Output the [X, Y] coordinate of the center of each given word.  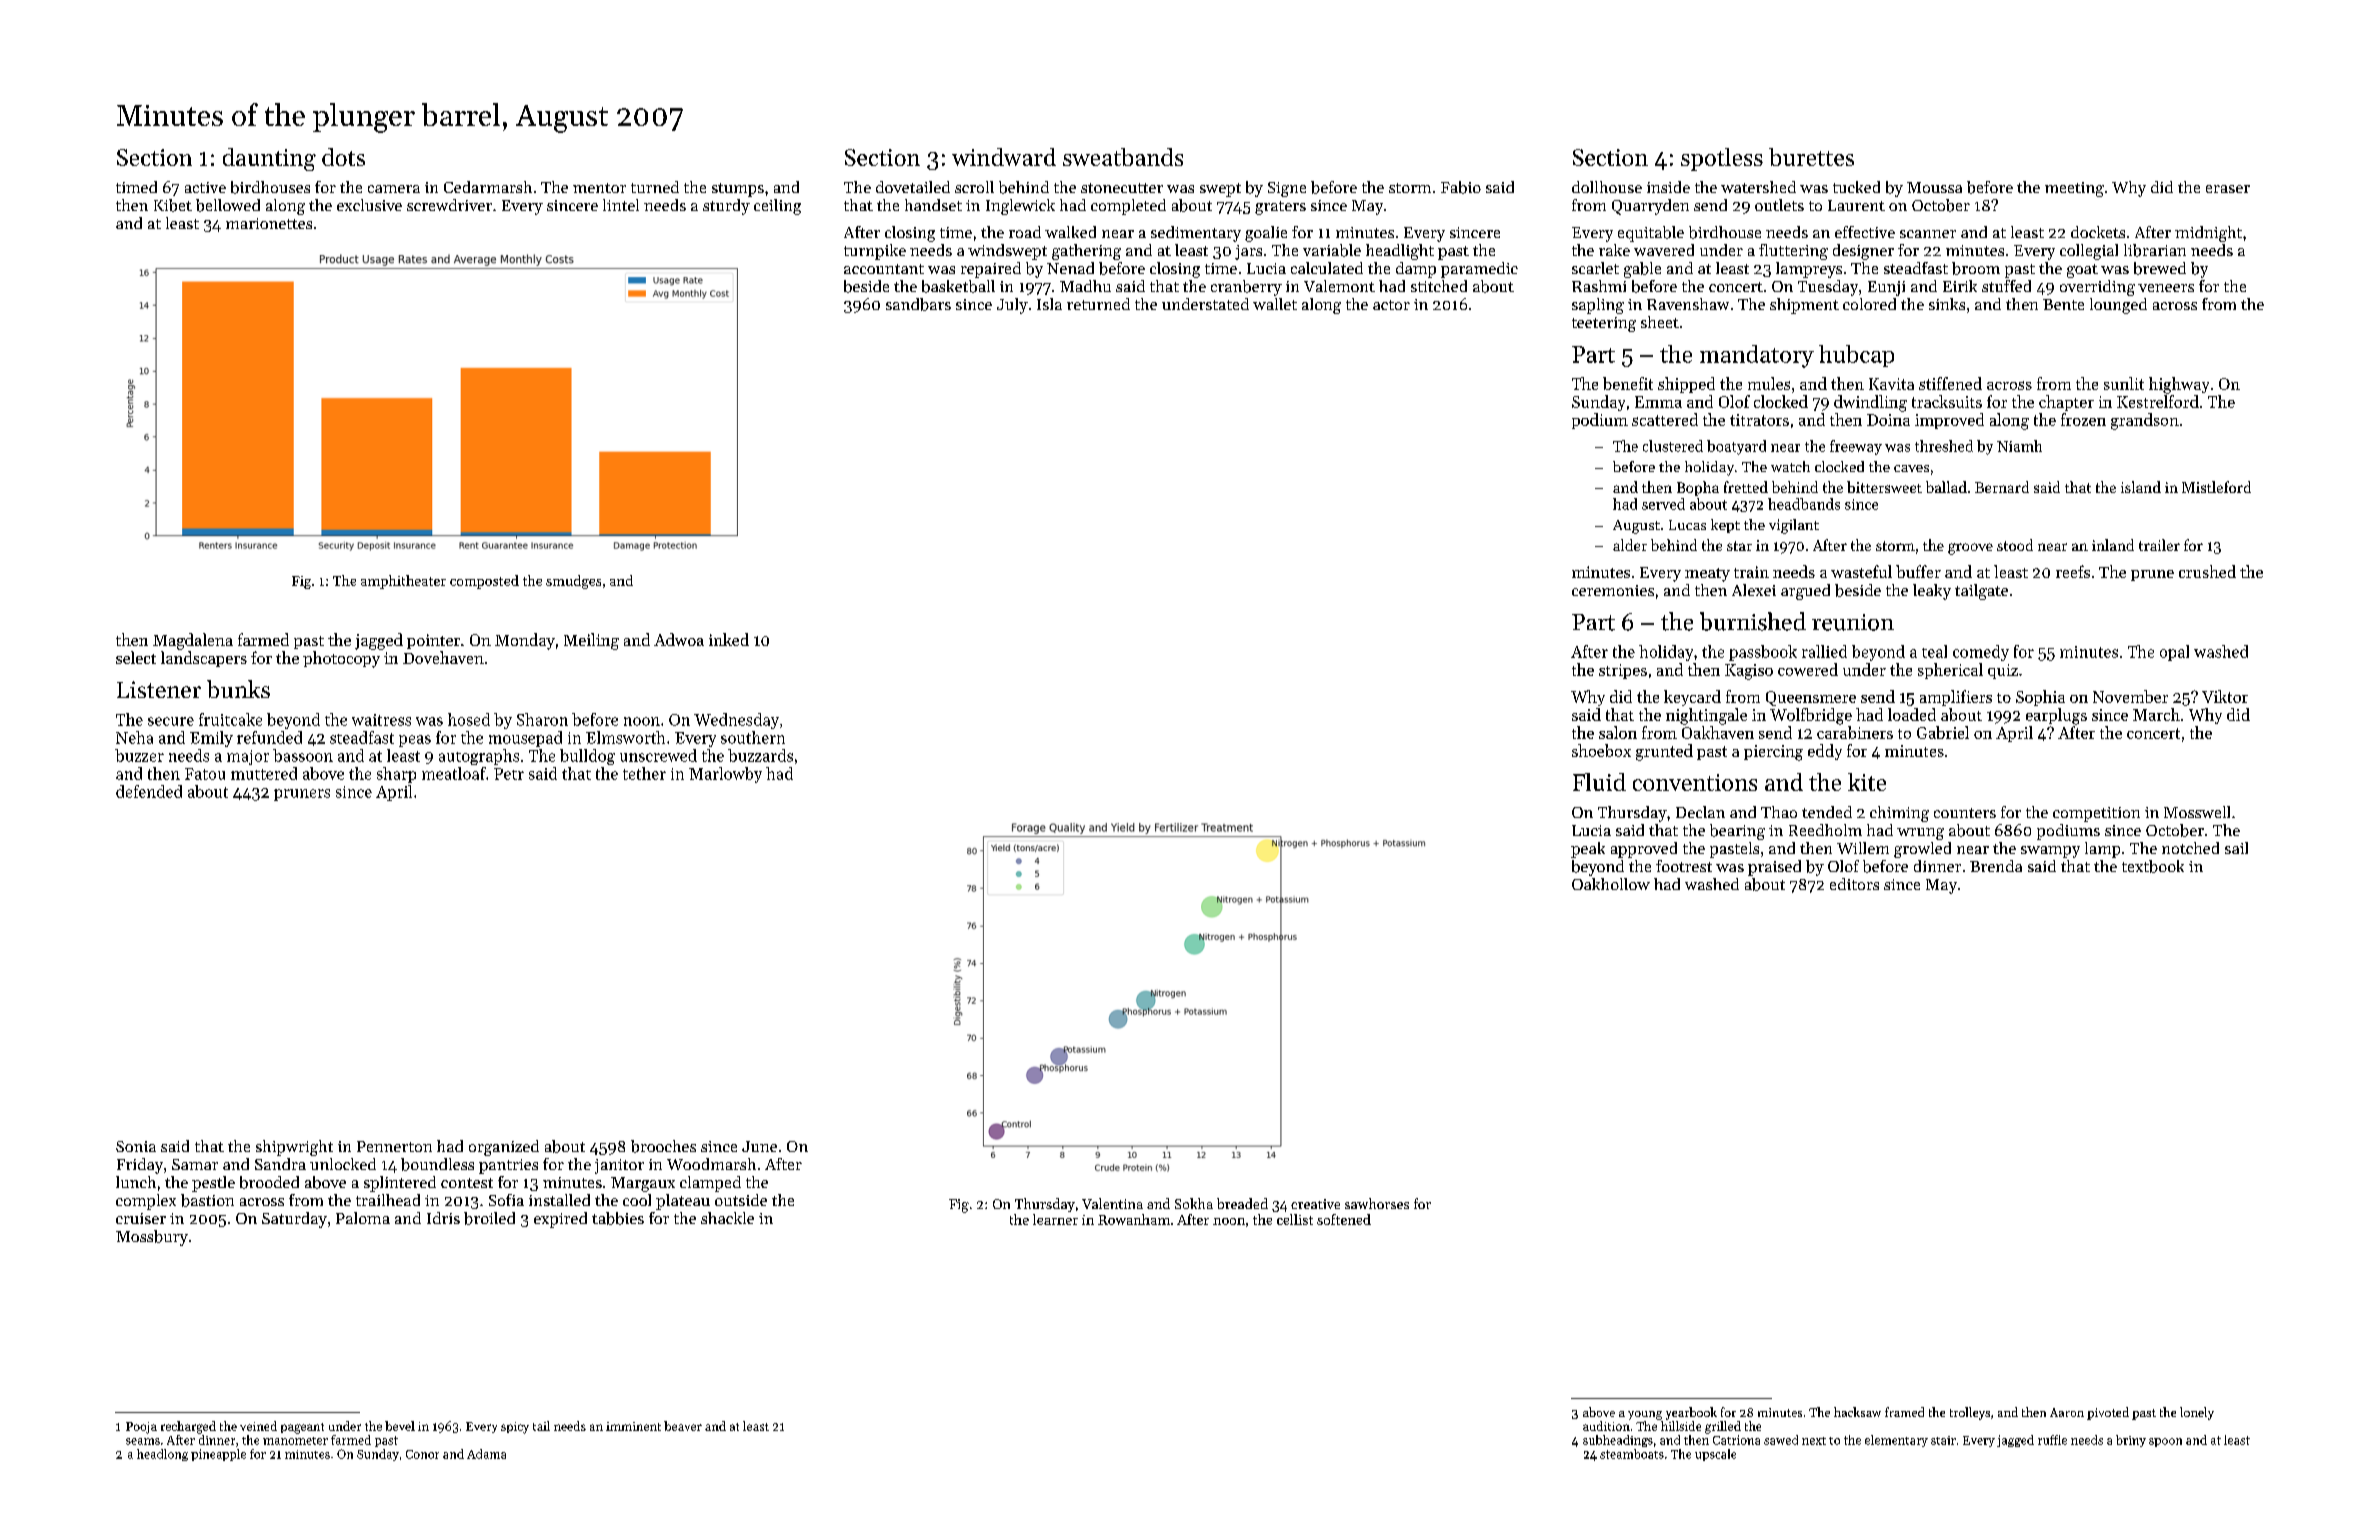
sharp [396, 775]
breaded [1242, 1203]
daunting [269, 159]
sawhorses [1377, 1203]
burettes [1811, 157]
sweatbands [1123, 157]
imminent [633, 1426]
